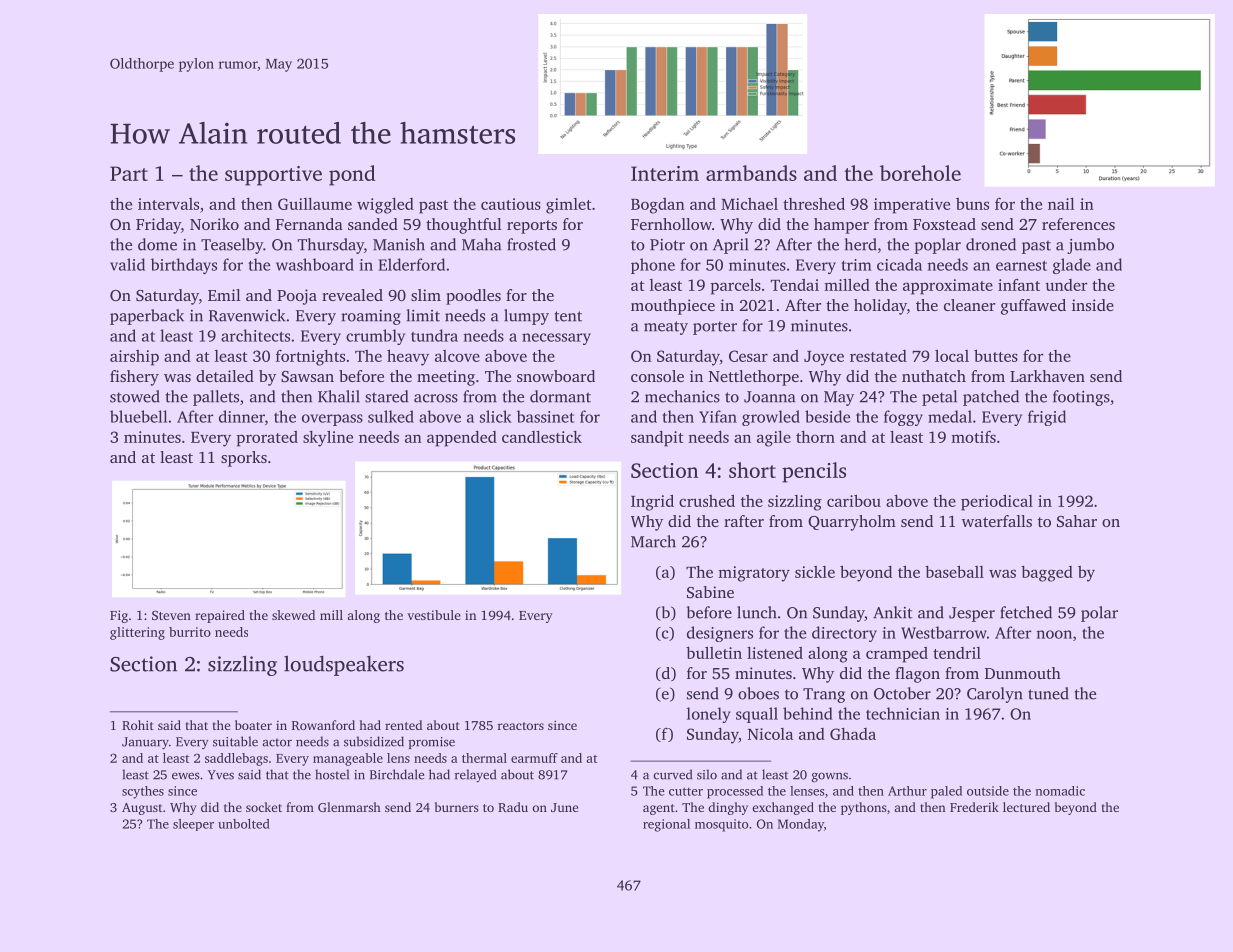 The image size is (1233, 952). What do you see at coordinates (1033, 307) in the page?
I see `guffawed` at bounding box center [1033, 307].
